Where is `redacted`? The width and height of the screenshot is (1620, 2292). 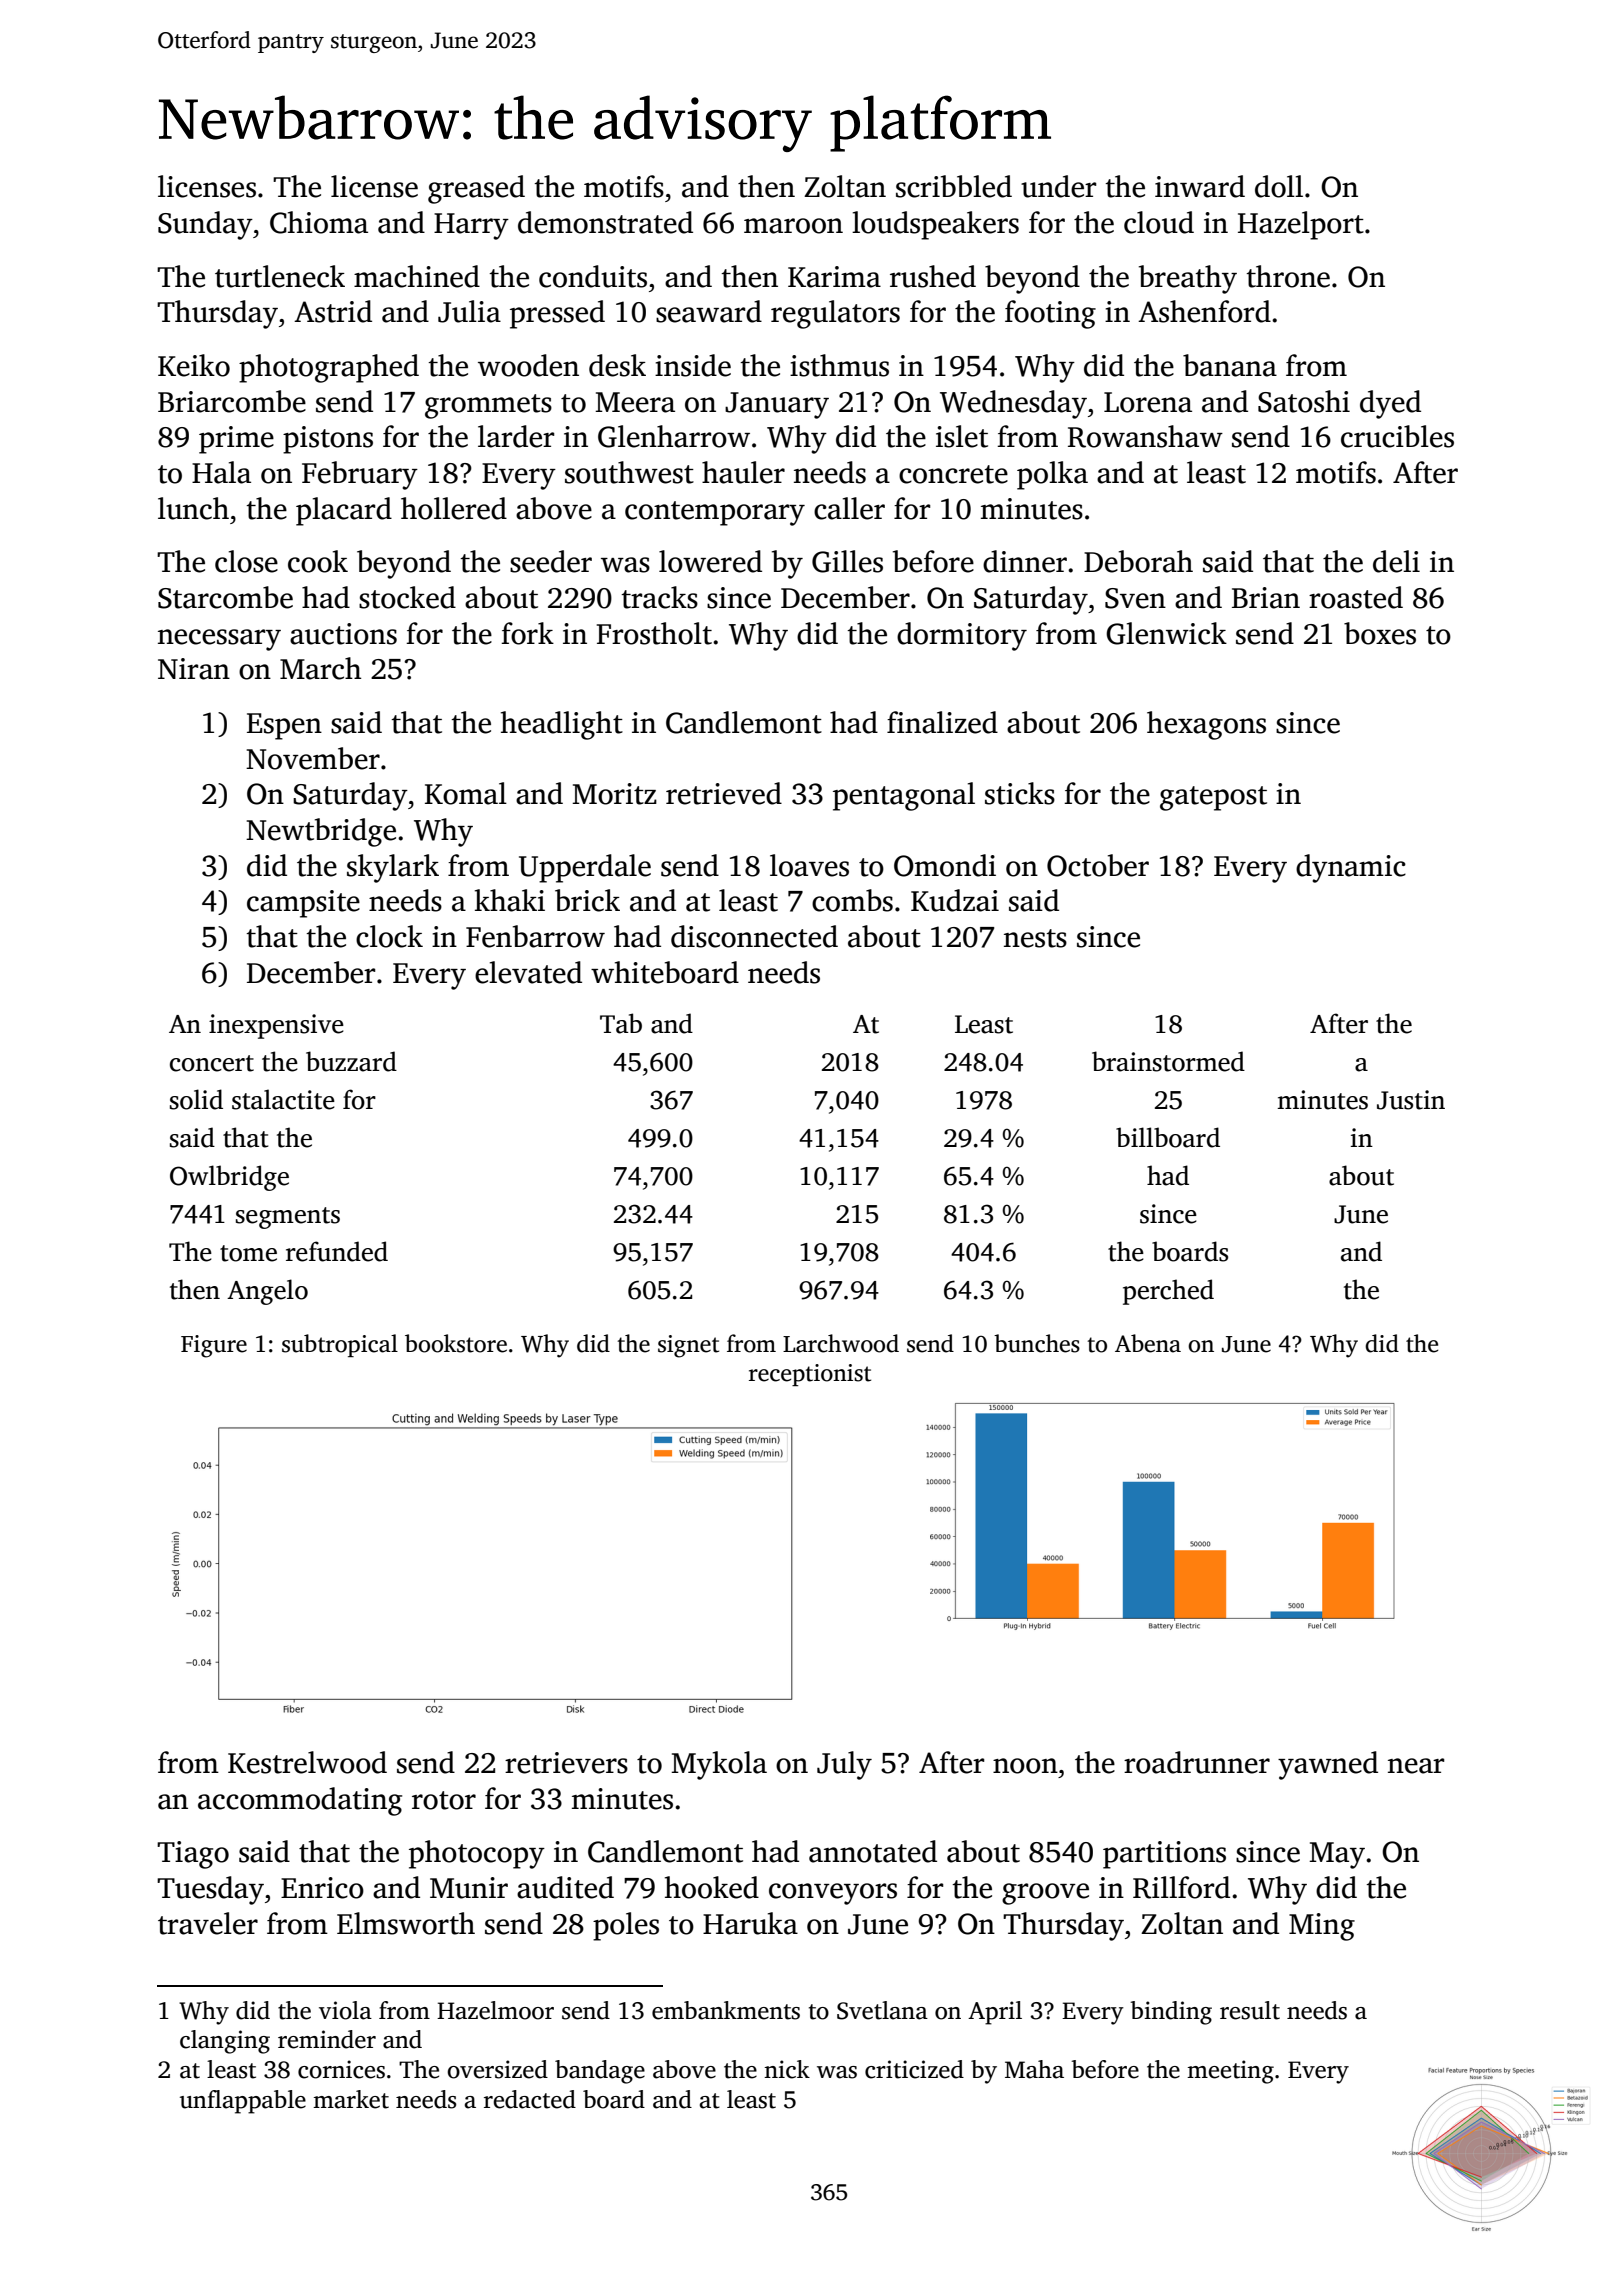 redacted is located at coordinates (530, 2099).
